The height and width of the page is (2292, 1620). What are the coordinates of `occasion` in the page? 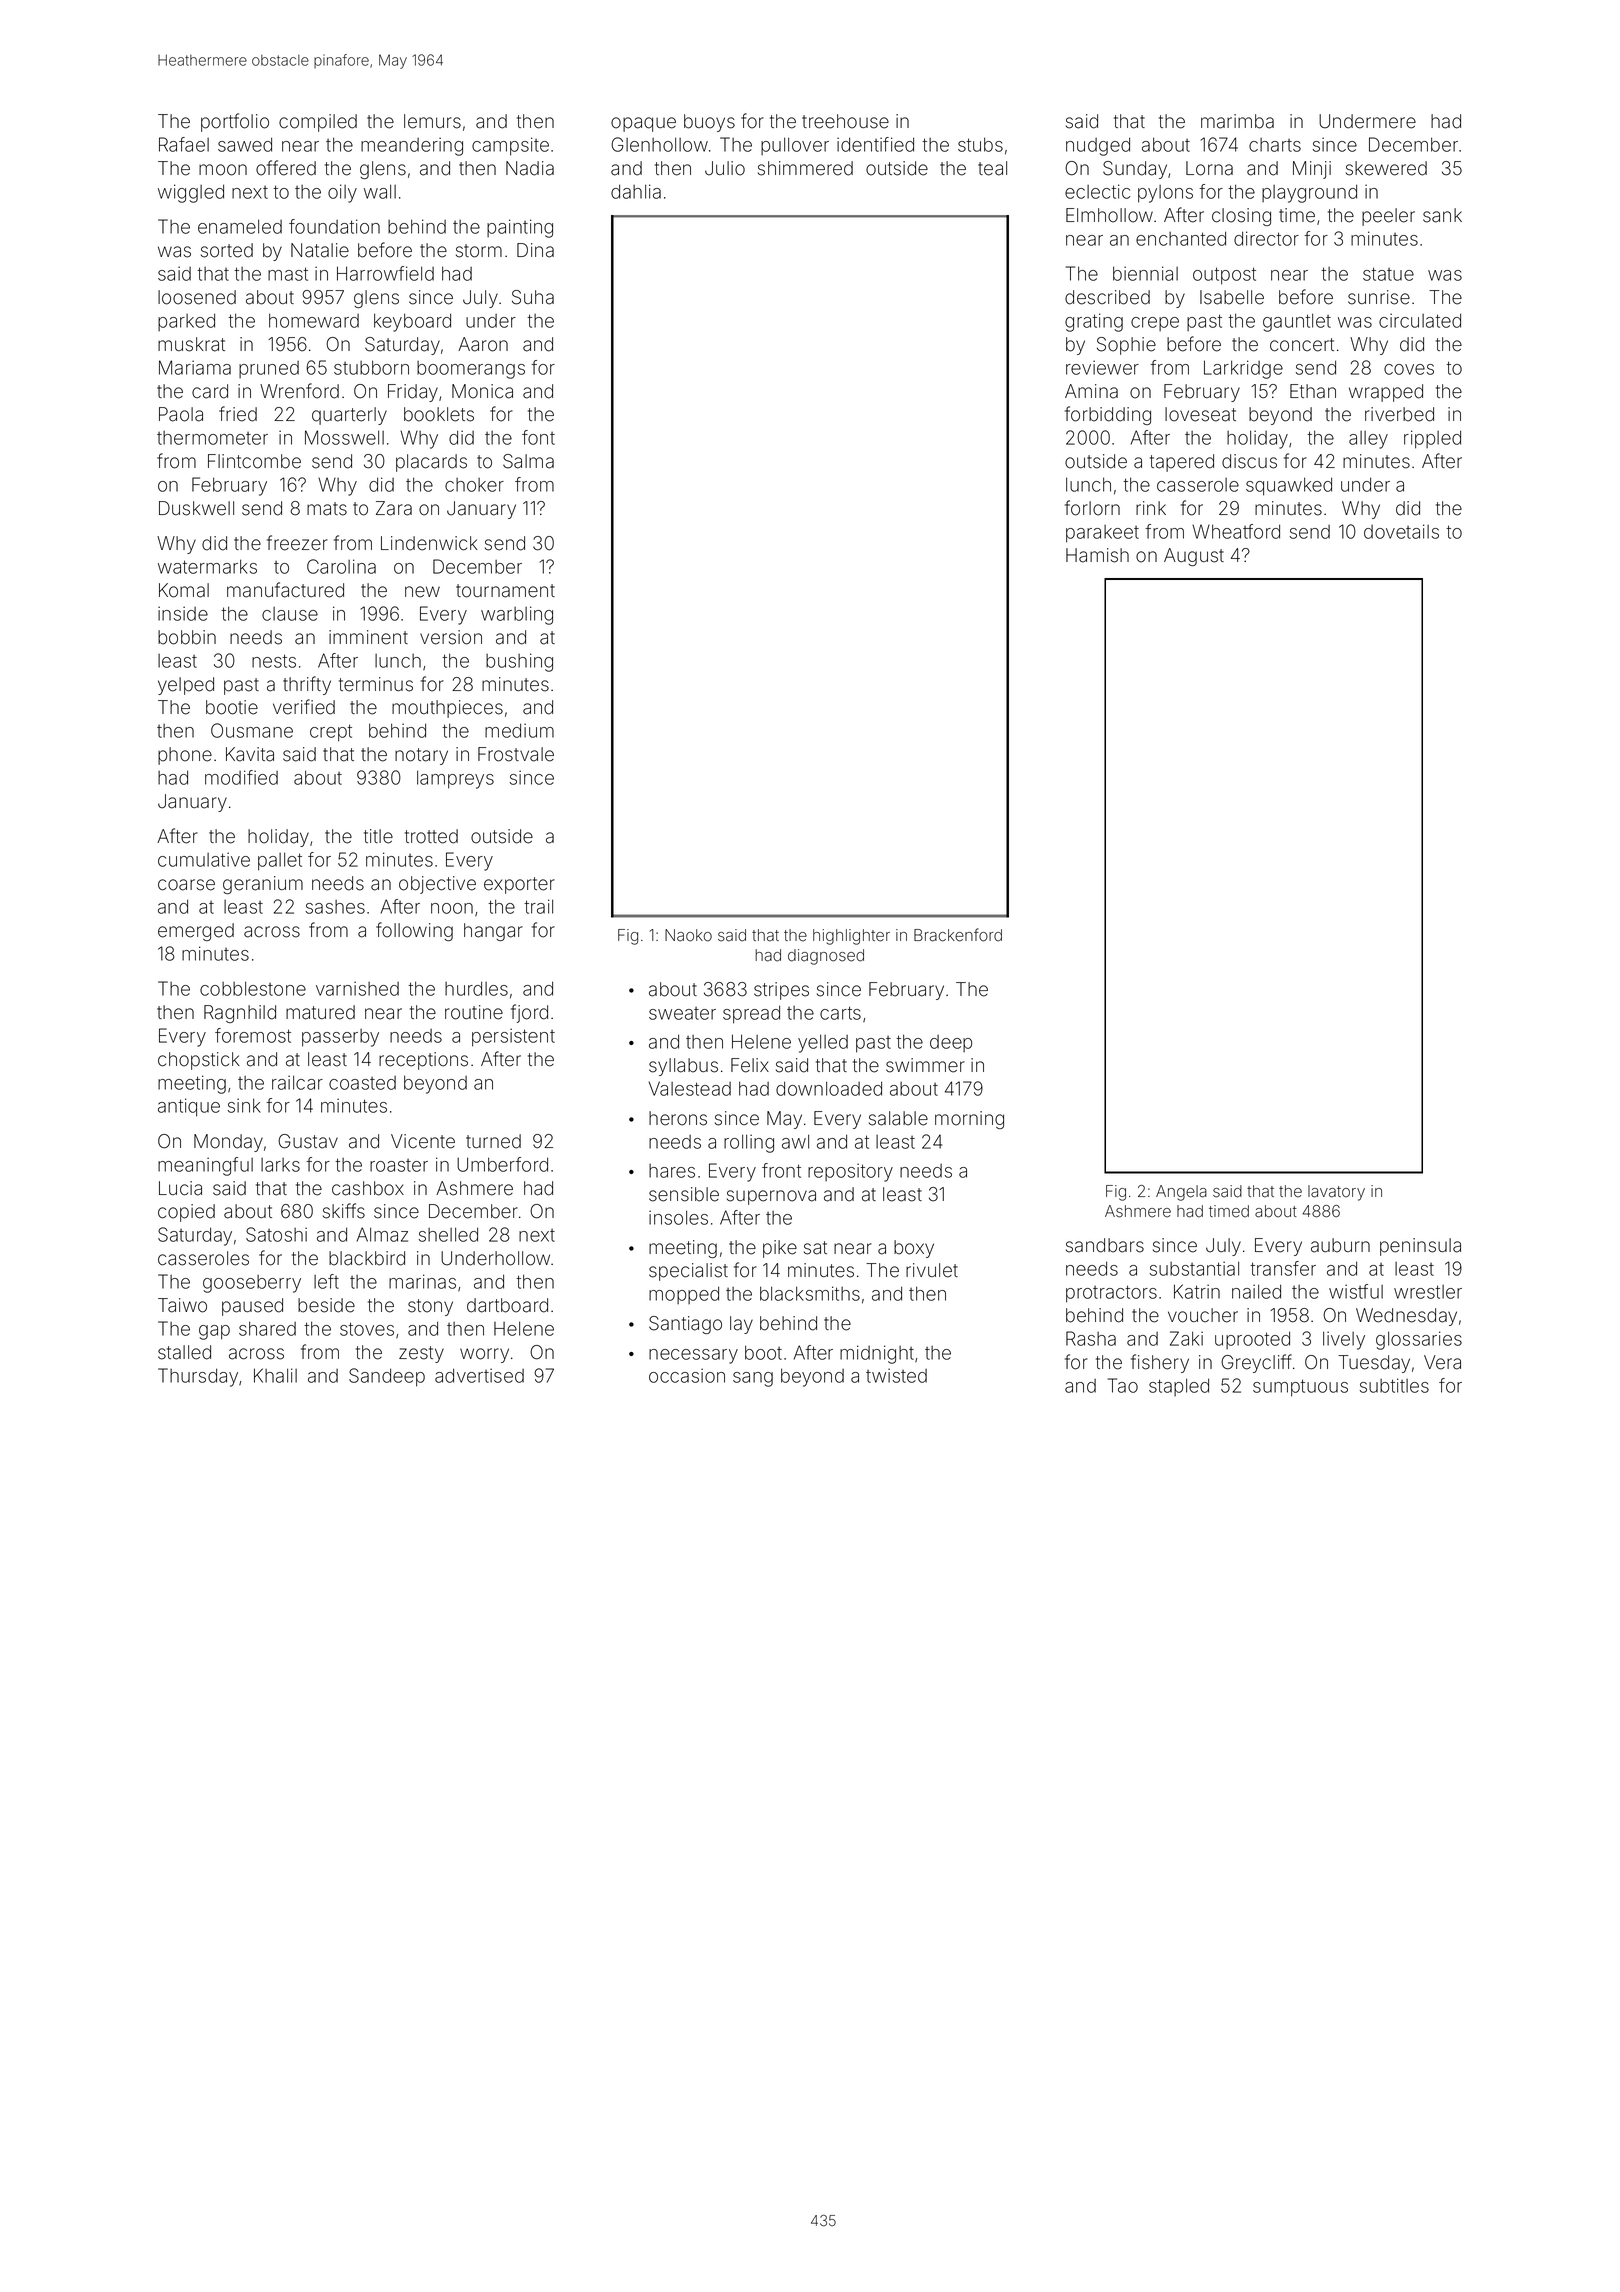 It's located at (687, 1375).
